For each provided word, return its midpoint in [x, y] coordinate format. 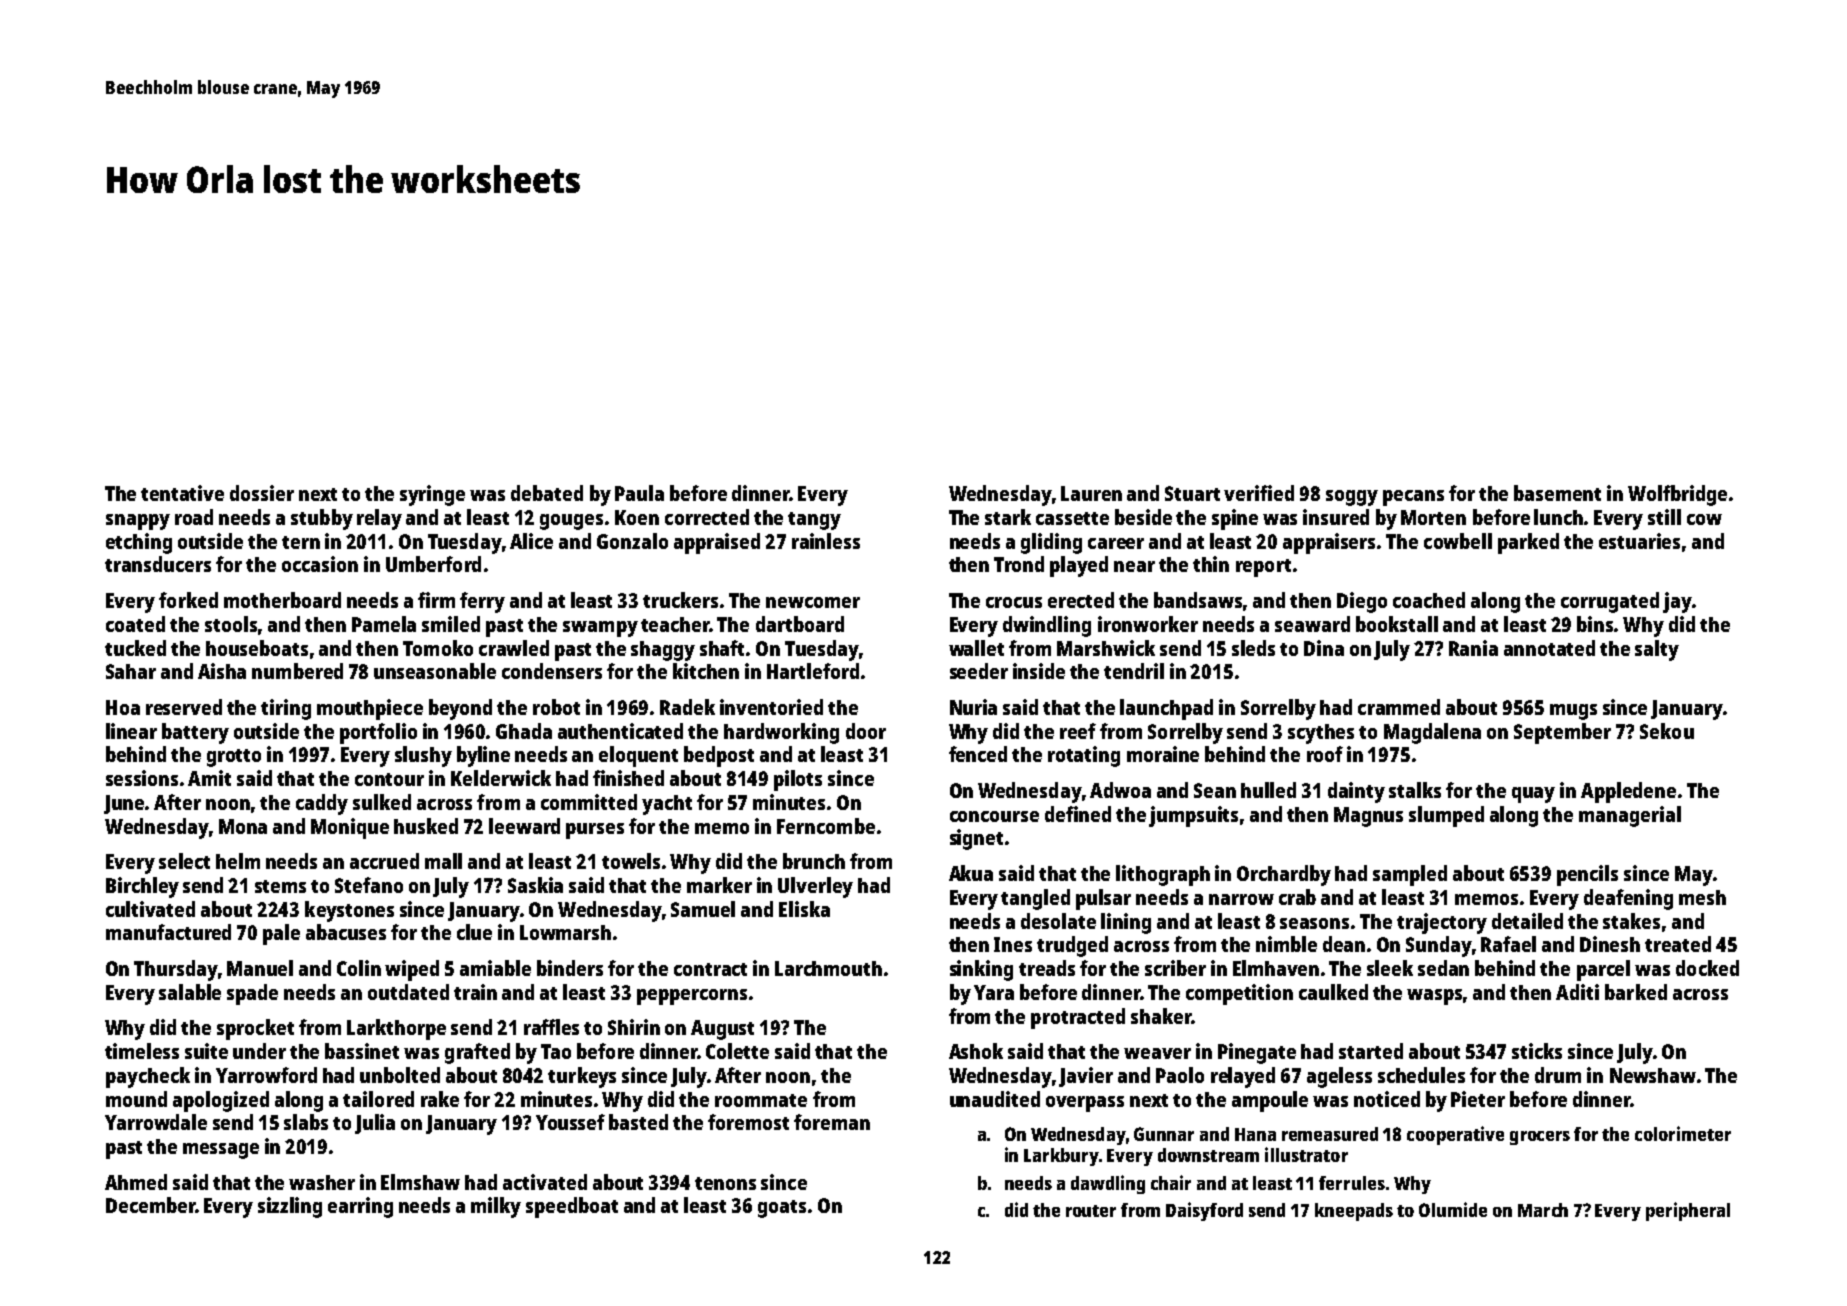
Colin [359, 968]
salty [1657, 650]
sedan [1443, 968]
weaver [1157, 1053]
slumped [1446, 816]
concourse [994, 816]
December [151, 1205]
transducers [158, 564]
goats [782, 1209]
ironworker [1148, 624]
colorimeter [1683, 1133]
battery [195, 733]
